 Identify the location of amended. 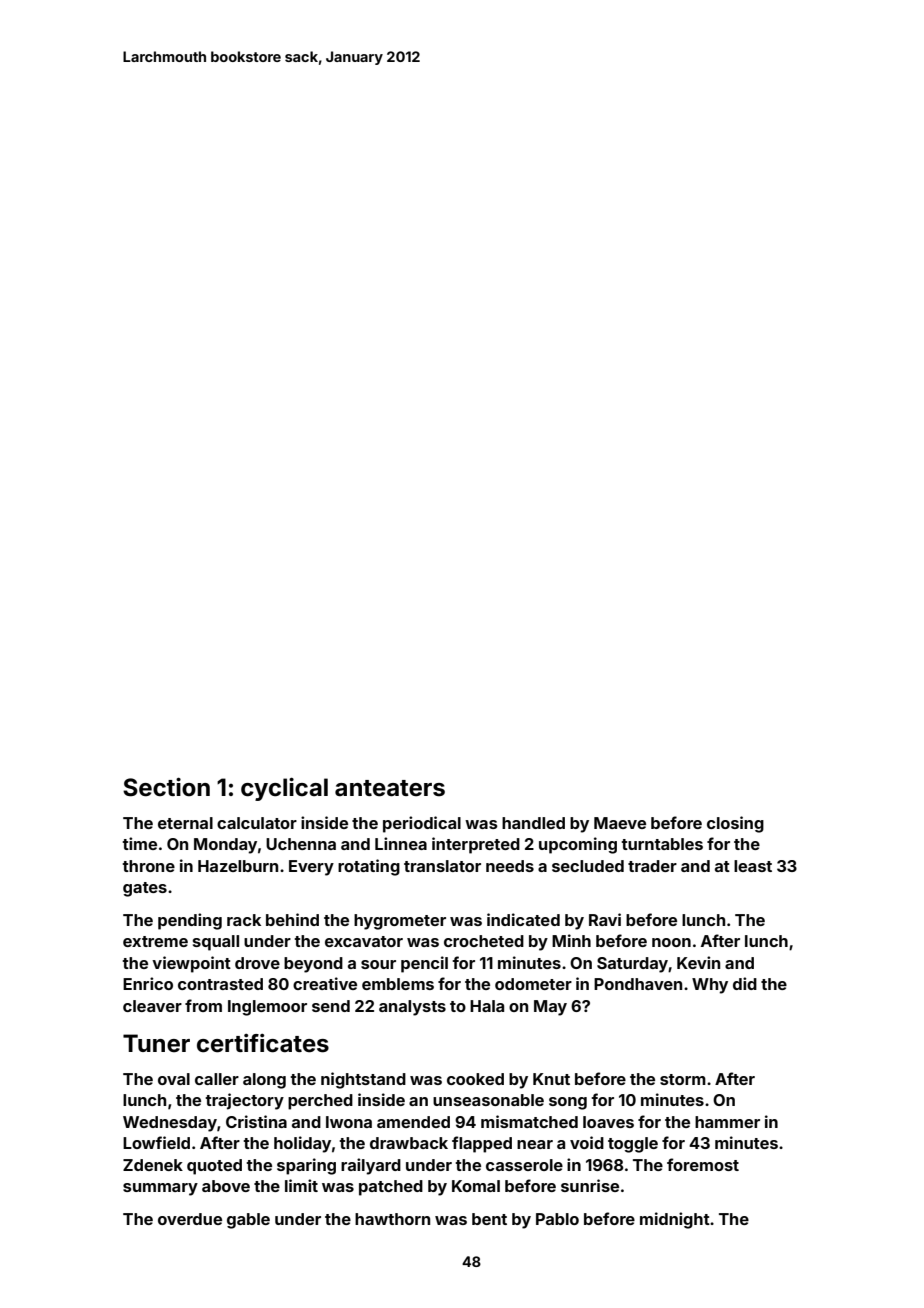
(413, 1122).
